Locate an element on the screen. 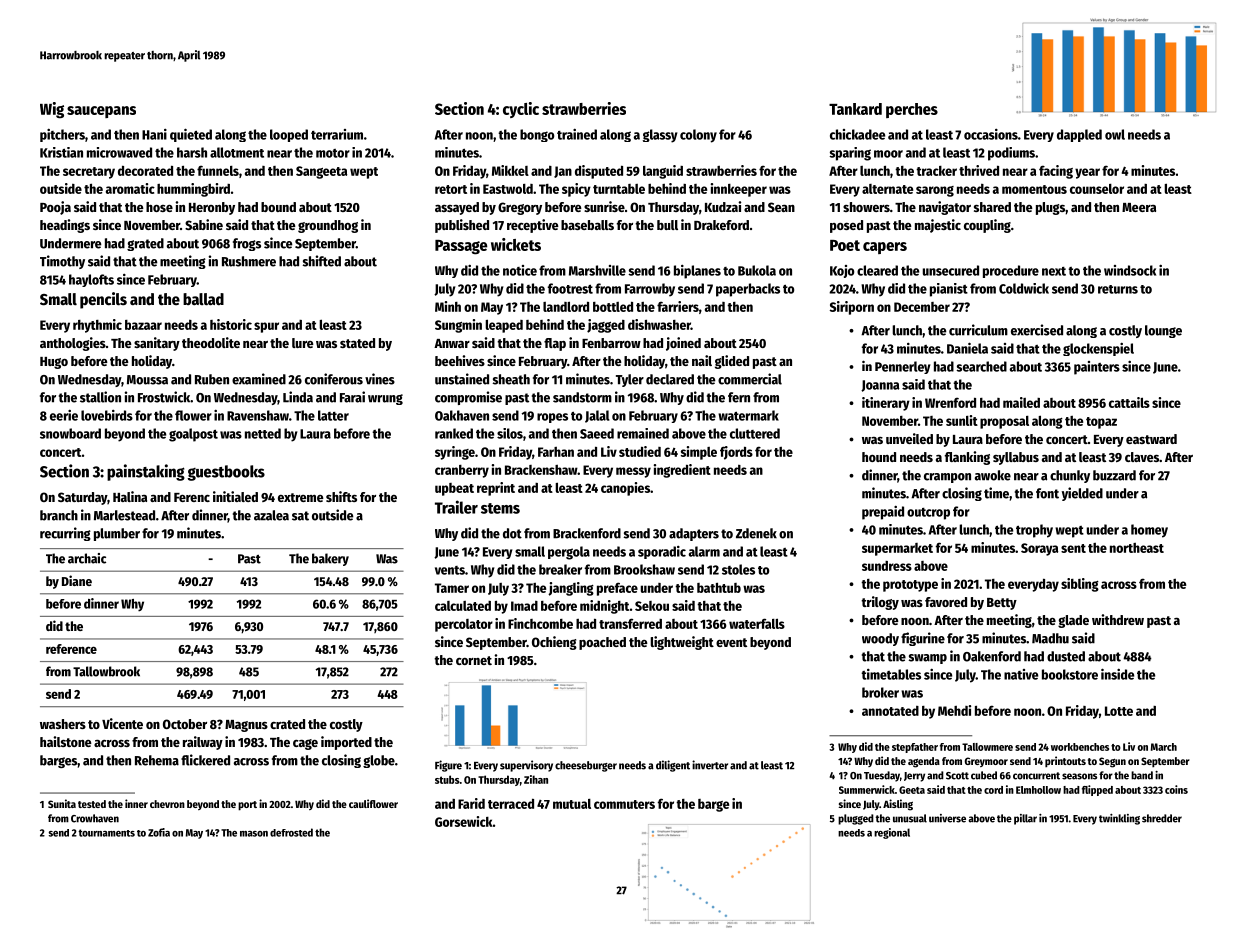 The height and width of the screenshot is (952, 1233). Tallowmere is located at coordinates (987, 747).
